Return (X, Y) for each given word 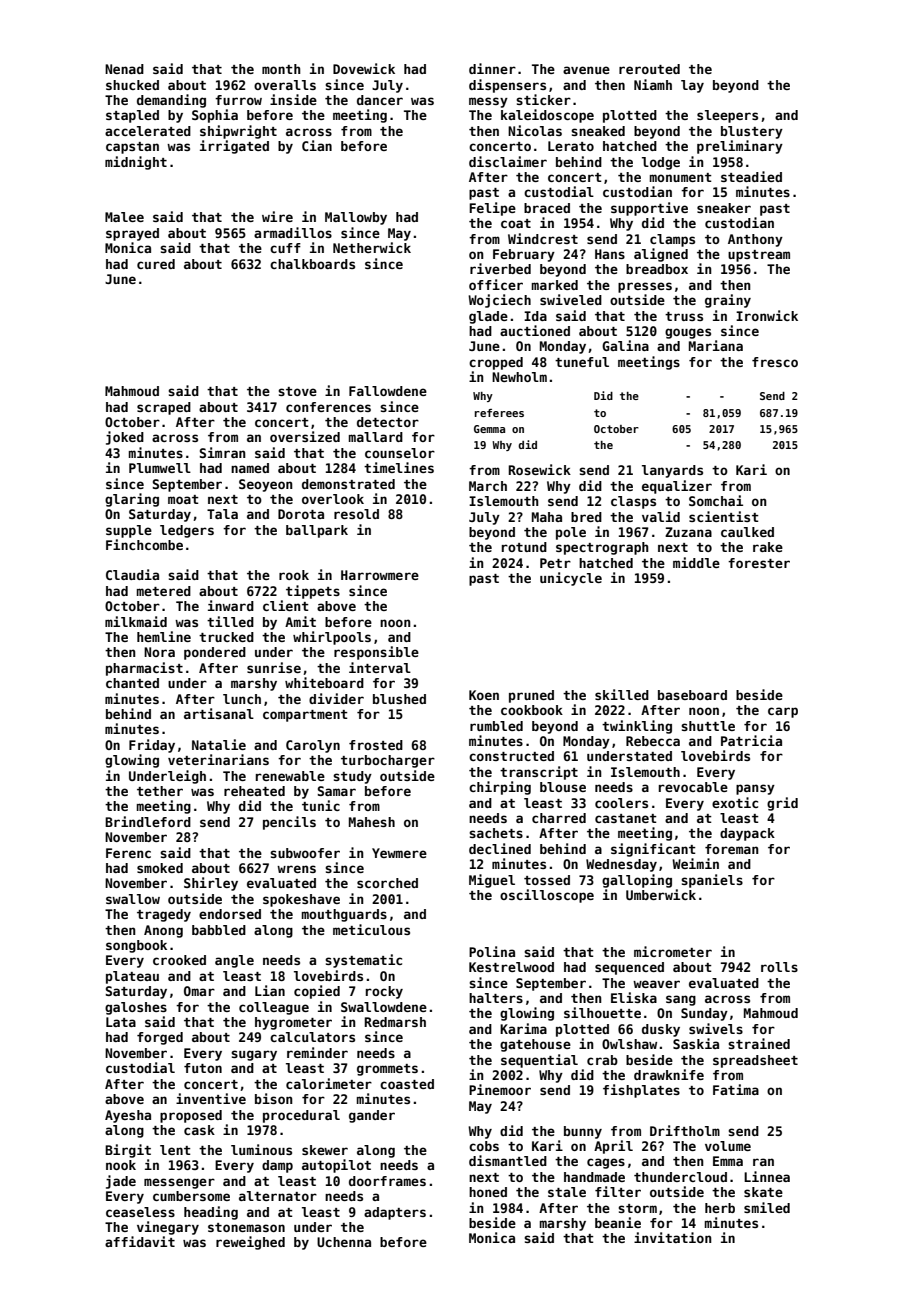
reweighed (250, 1243)
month (281, 69)
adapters (395, 1213)
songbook (136, 946)
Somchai (716, 500)
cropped (496, 363)
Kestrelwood (511, 967)
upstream (759, 256)
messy (488, 102)
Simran (223, 452)
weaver (656, 984)
